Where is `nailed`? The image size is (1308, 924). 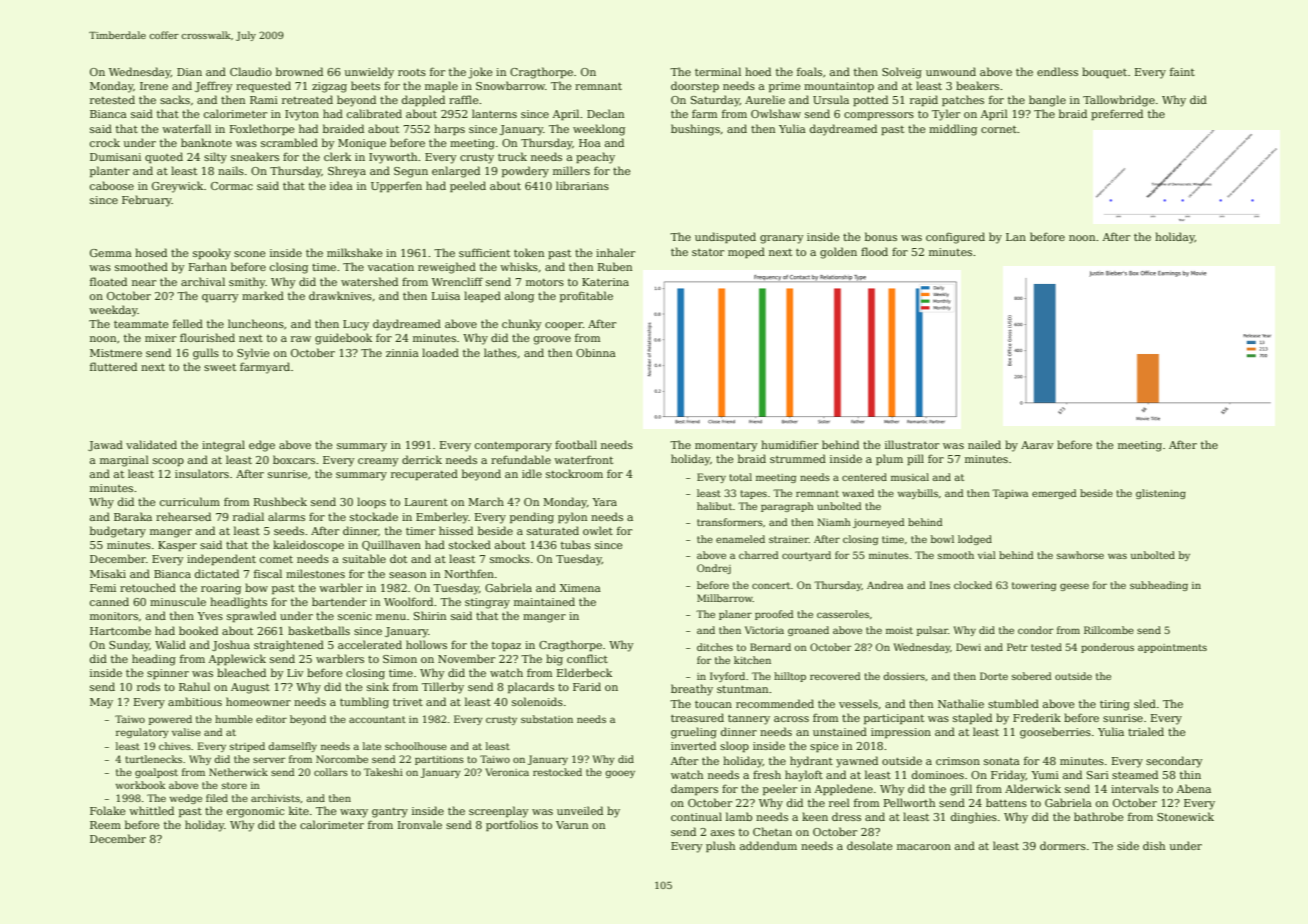
nailed is located at coordinates (984, 444).
